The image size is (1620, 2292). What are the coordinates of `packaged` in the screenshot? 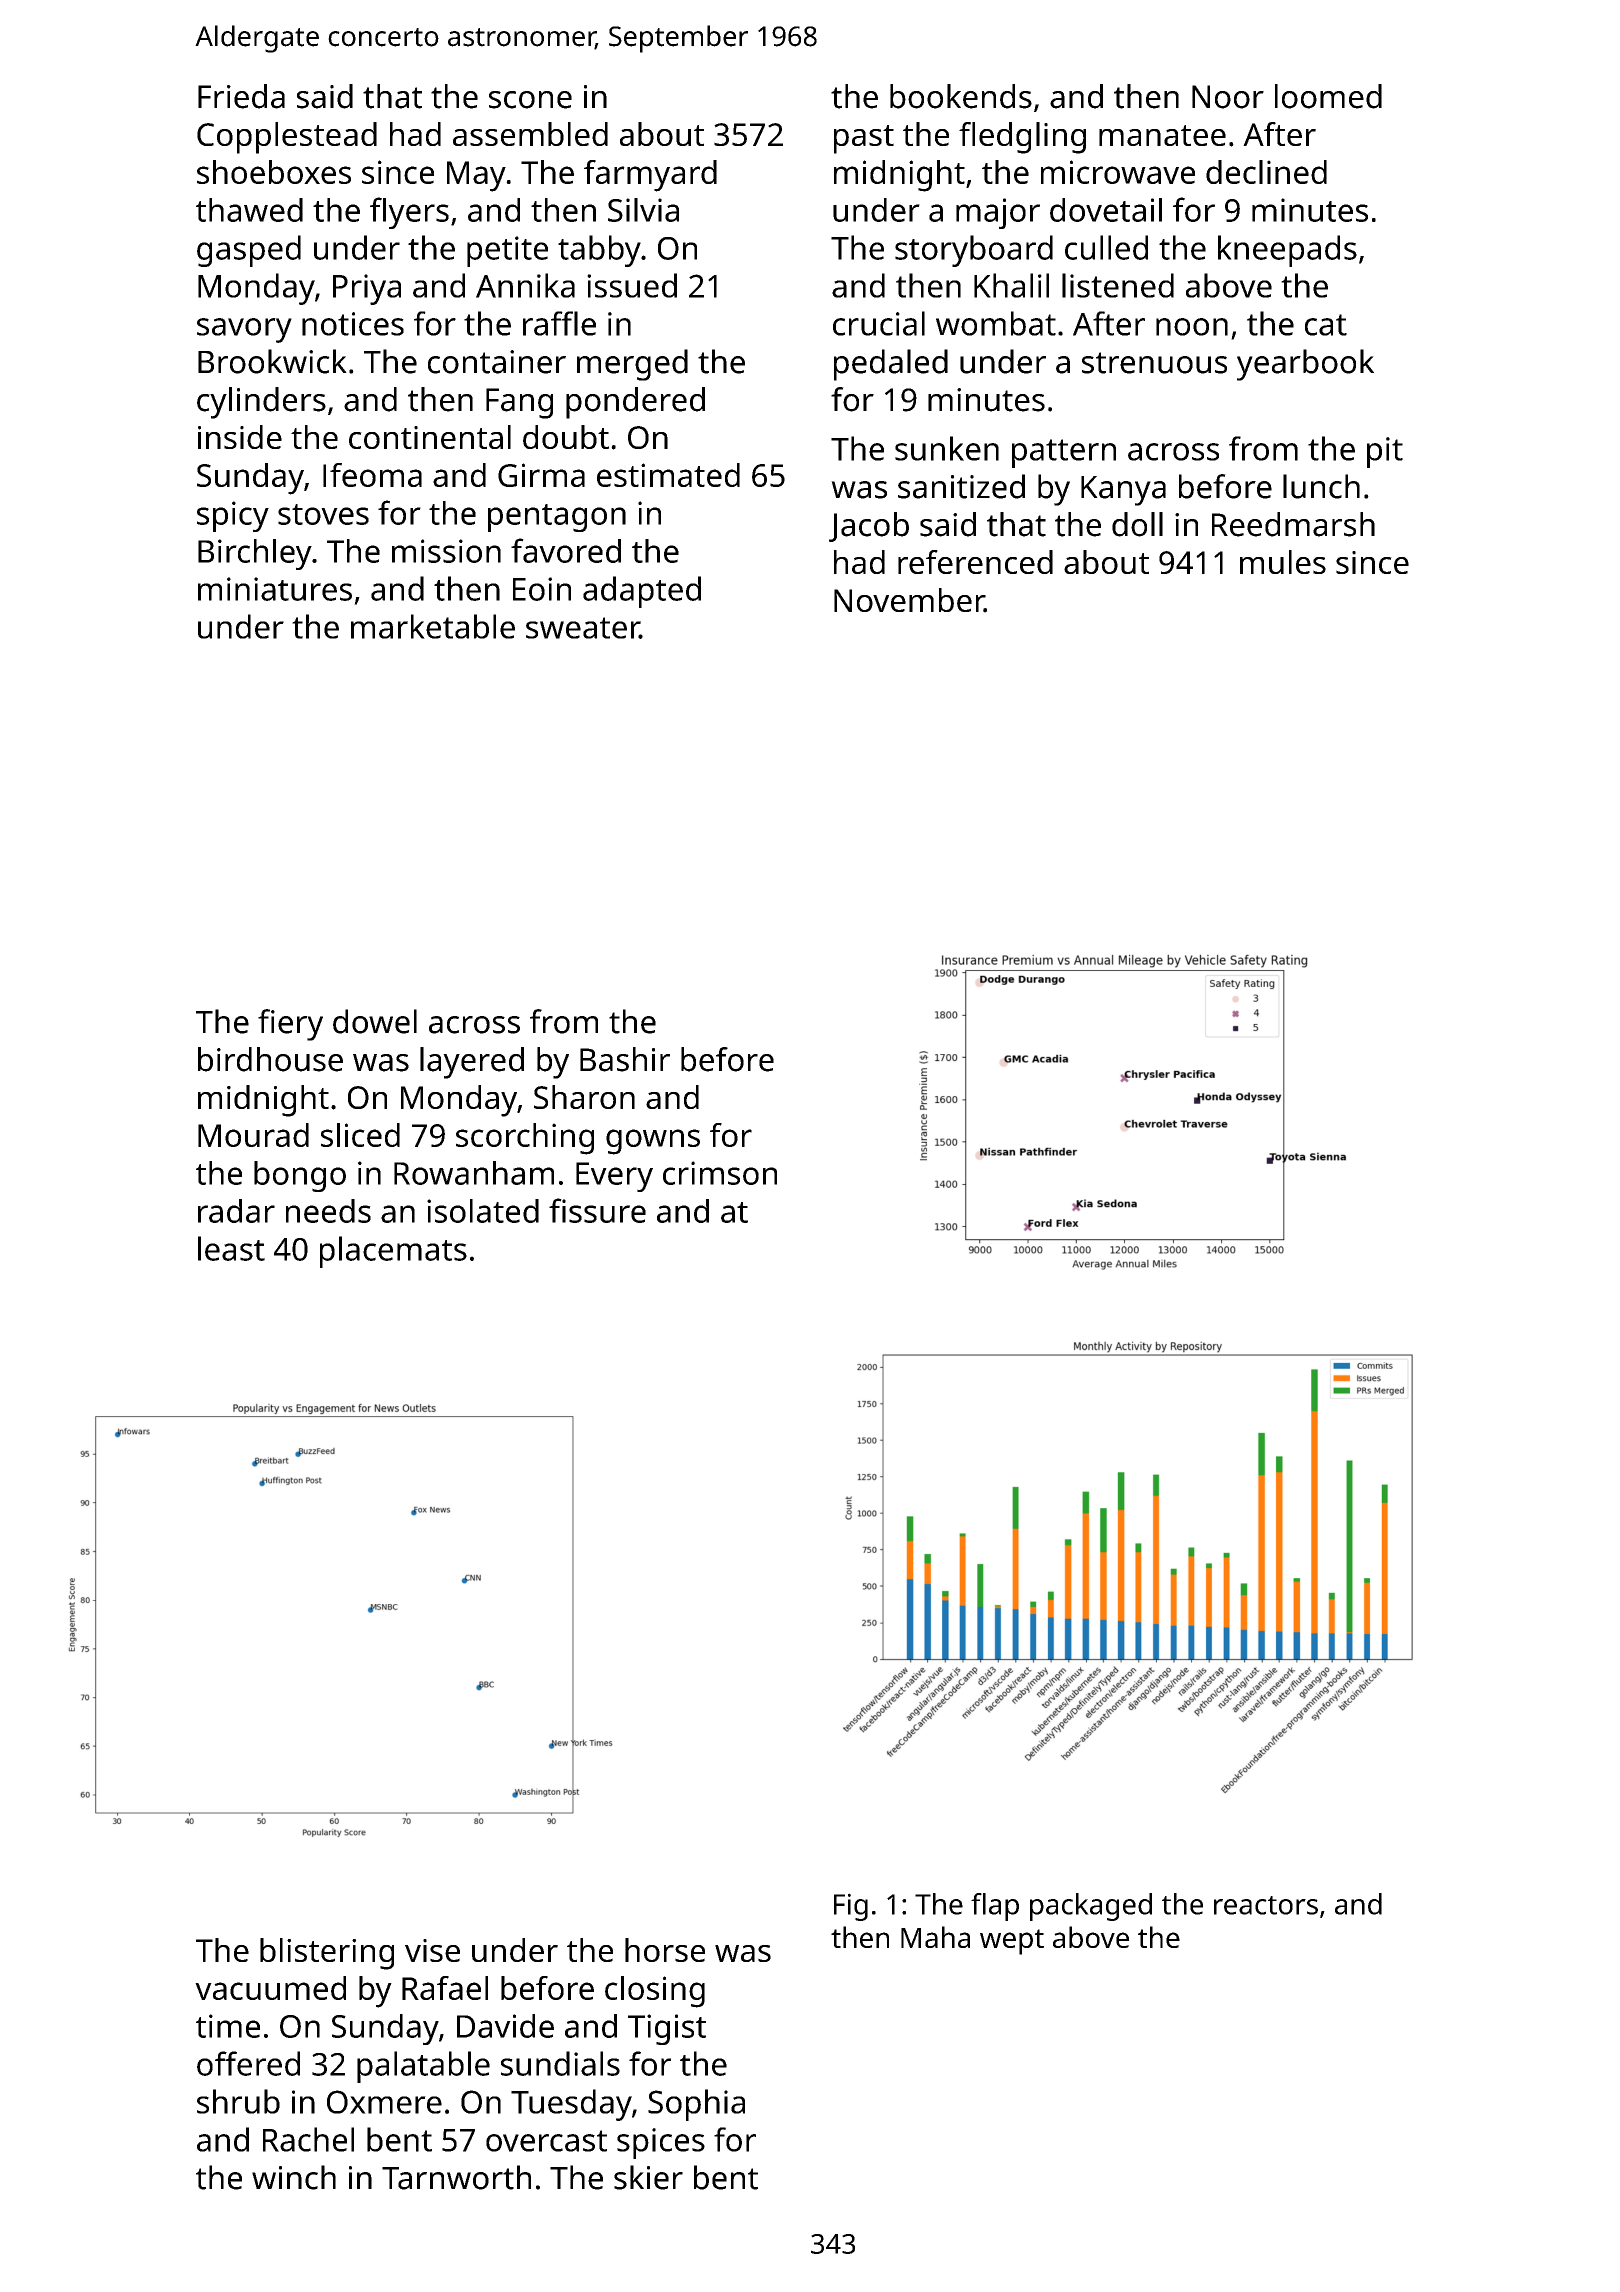 It's located at (1091, 1907).
